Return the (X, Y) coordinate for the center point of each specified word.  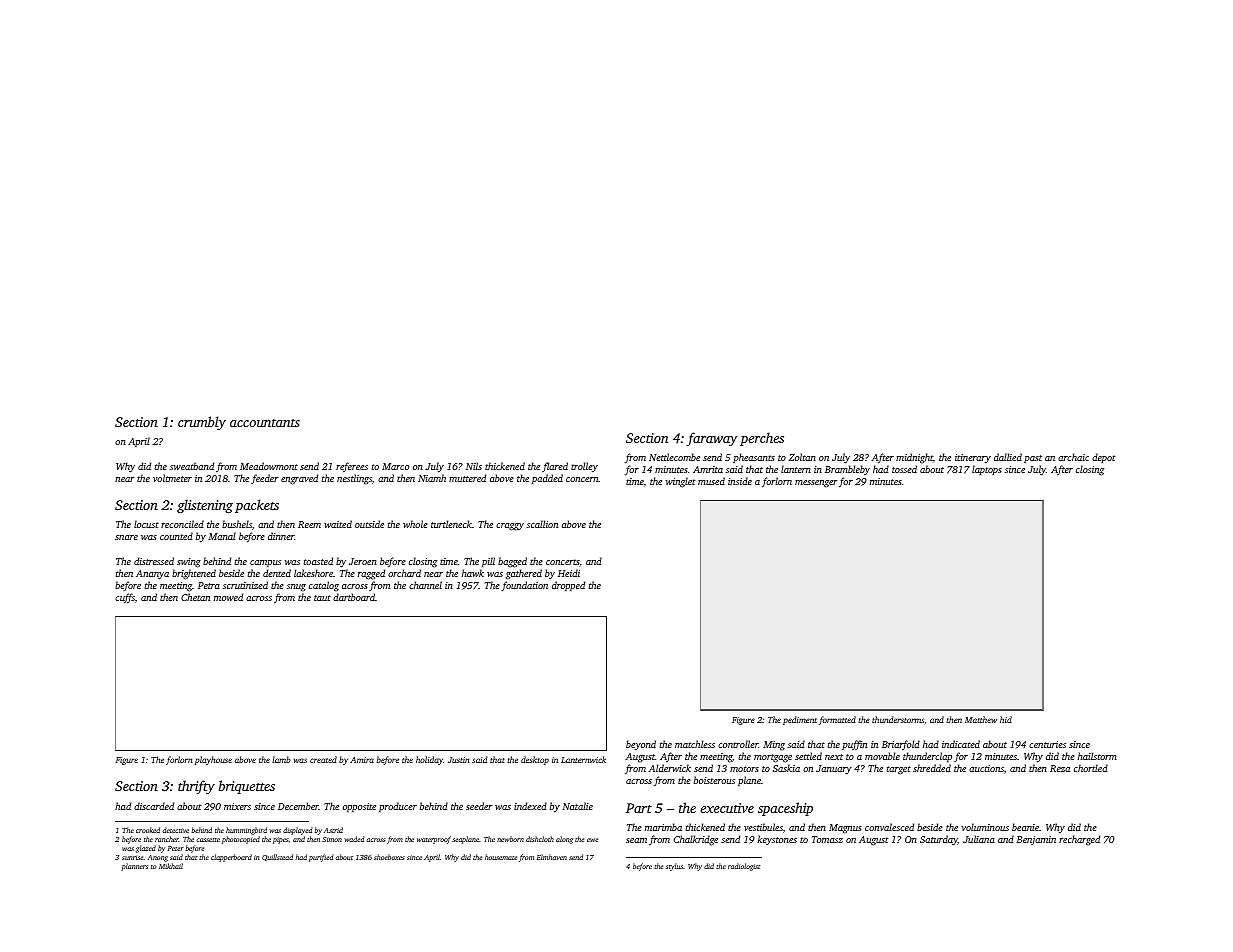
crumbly (202, 423)
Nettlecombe (674, 457)
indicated (961, 744)
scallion (542, 524)
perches (762, 439)
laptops (987, 470)
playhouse (213, 760)
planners (134, 867)
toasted (318, 561)
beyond (641, 745)
